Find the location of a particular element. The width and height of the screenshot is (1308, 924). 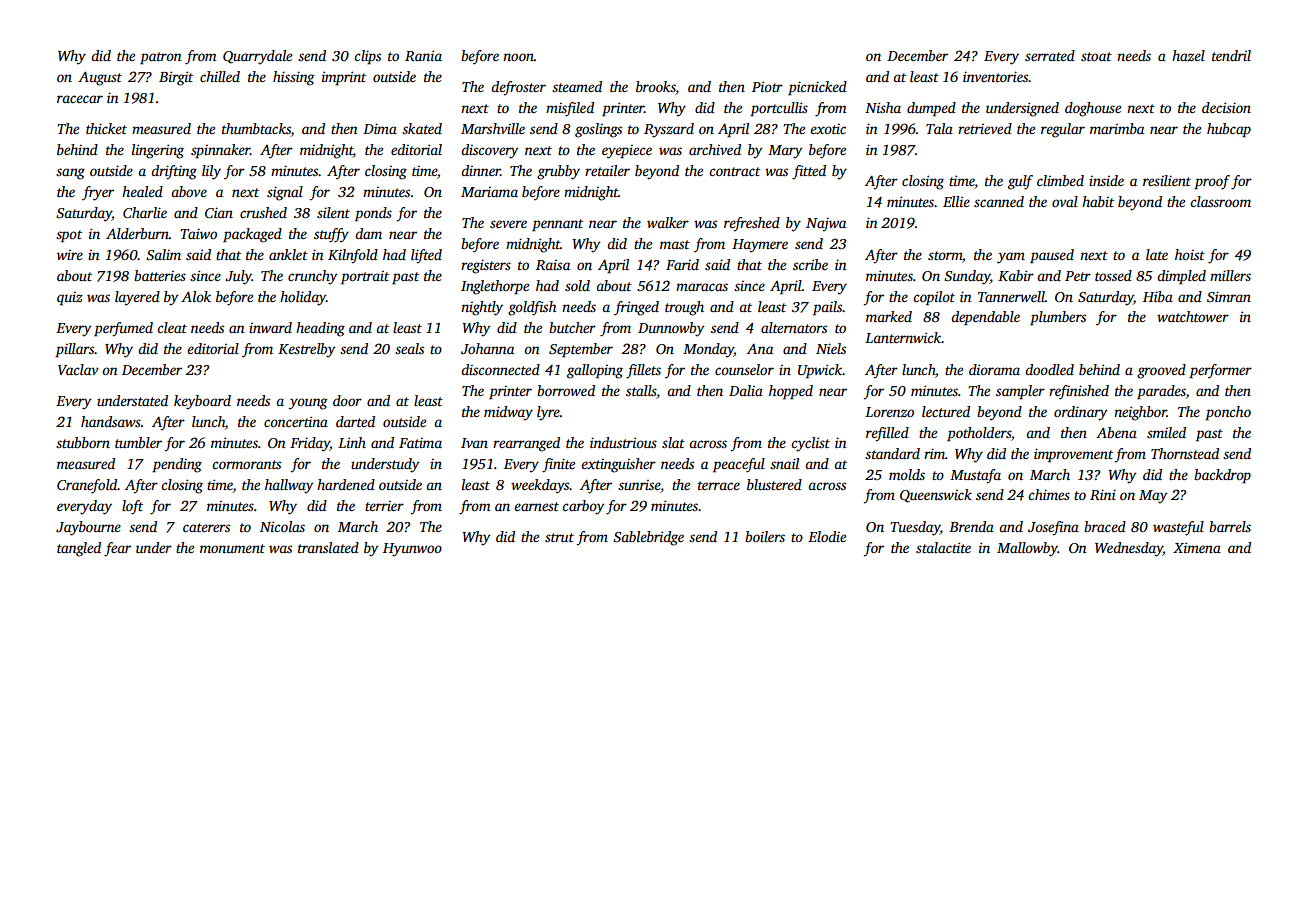

pending is located at coordinates (177, 465).
